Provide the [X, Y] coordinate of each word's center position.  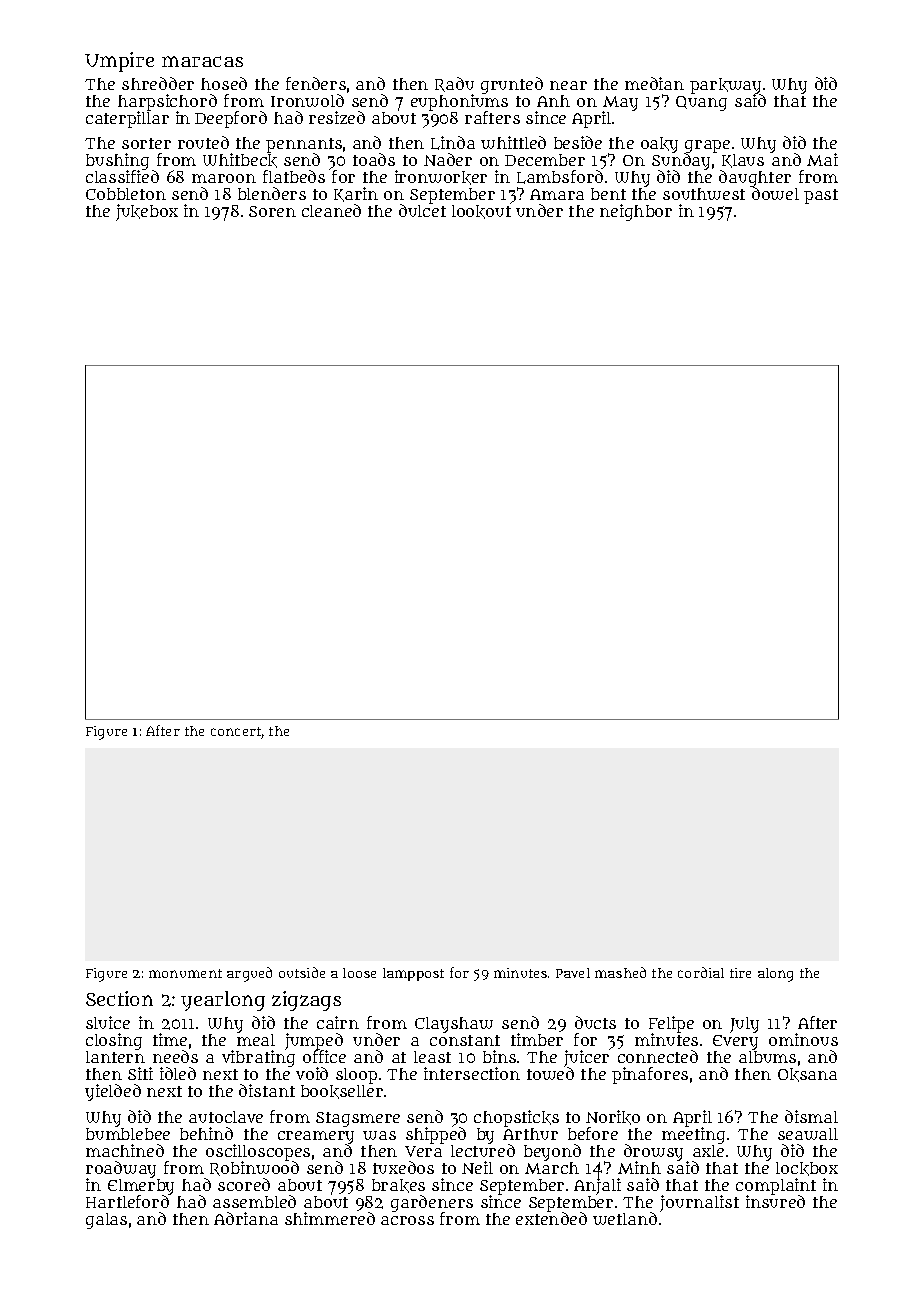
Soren [272, 211]
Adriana [246, 1218]
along [775, 975]
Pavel [573, 973]
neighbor [636, 212]
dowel [775, 194]
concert [236, 733]
